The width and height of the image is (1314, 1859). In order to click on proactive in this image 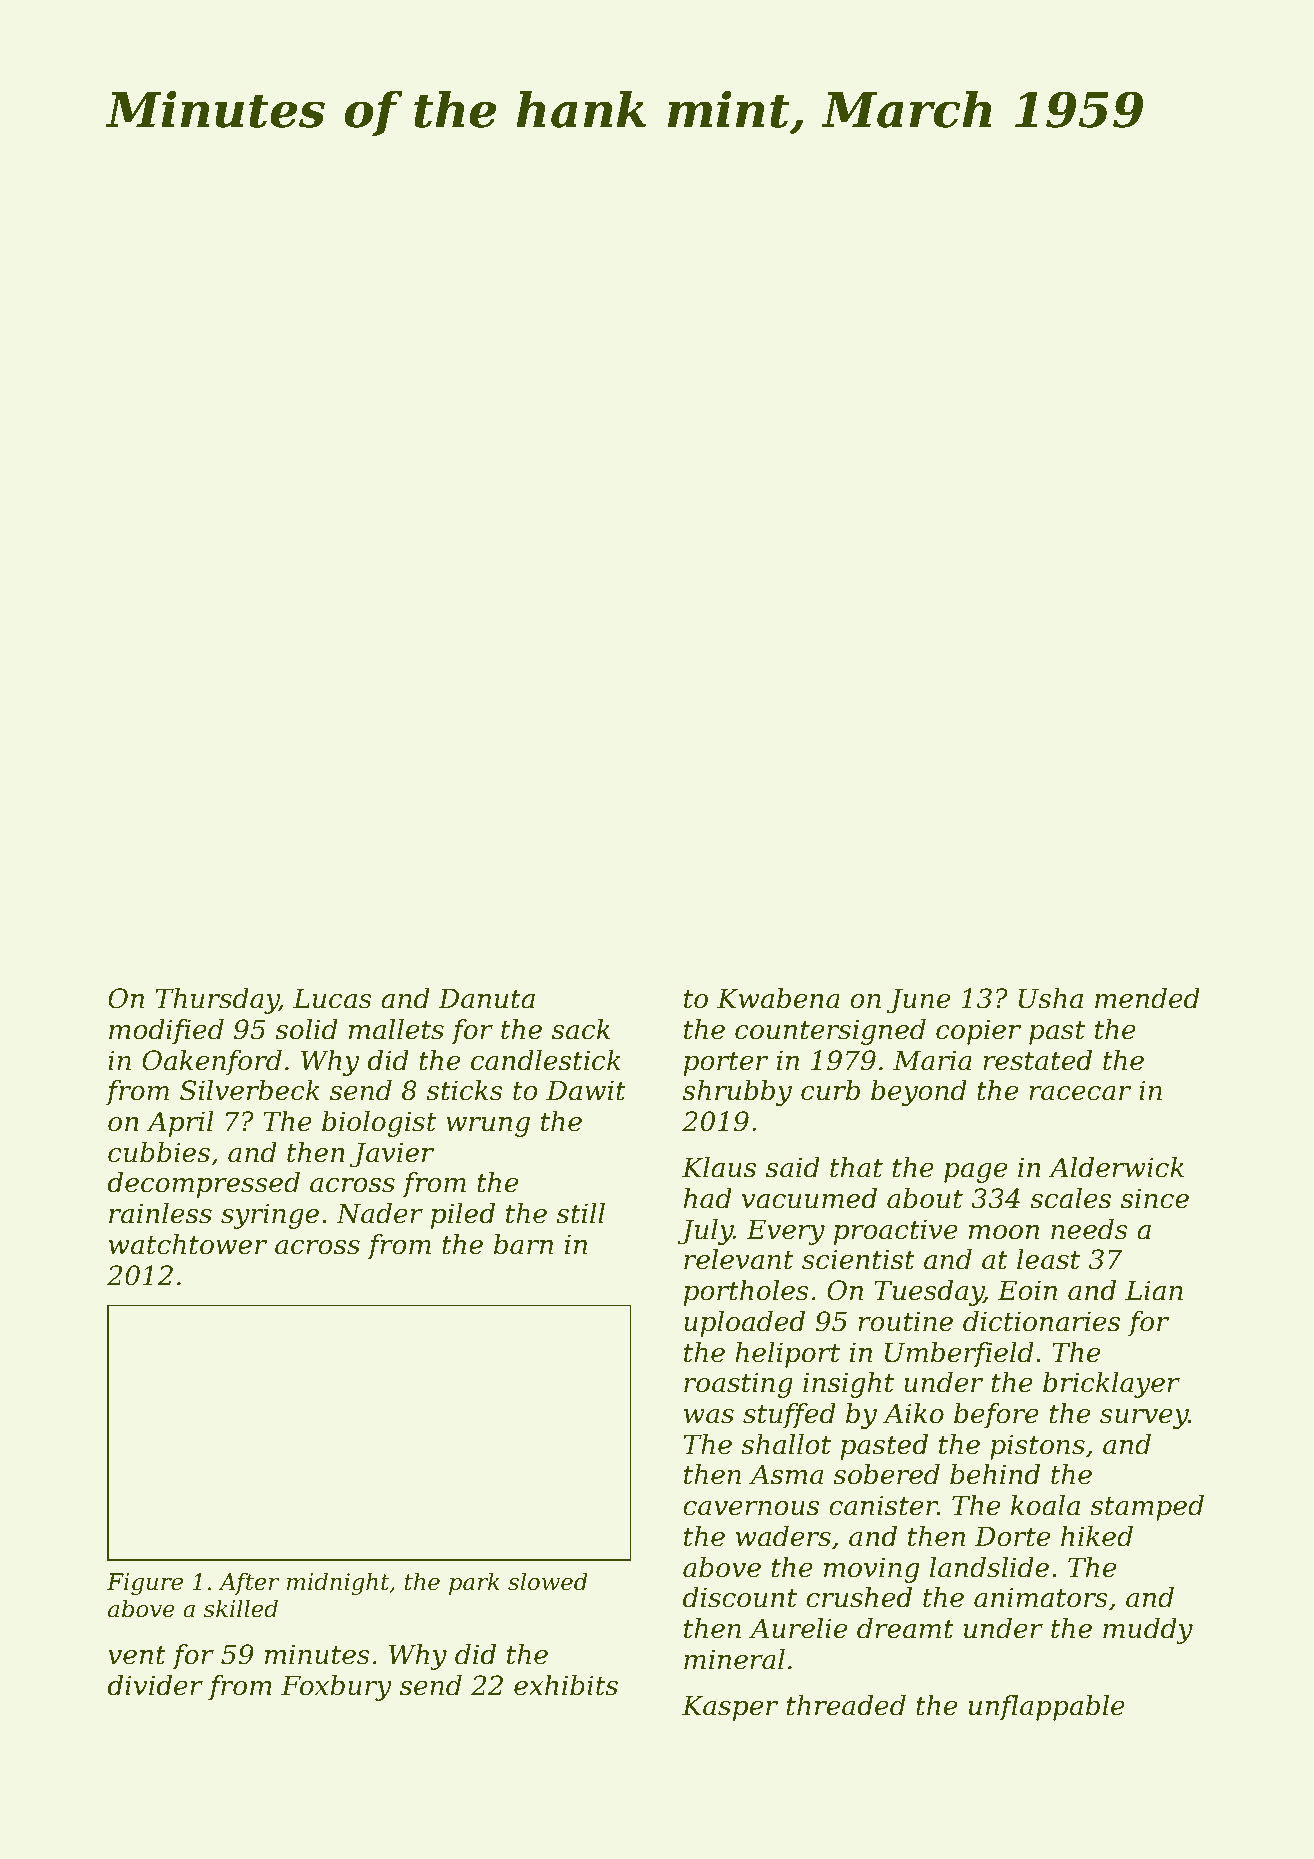, I will do `click(896, 1232)`.
